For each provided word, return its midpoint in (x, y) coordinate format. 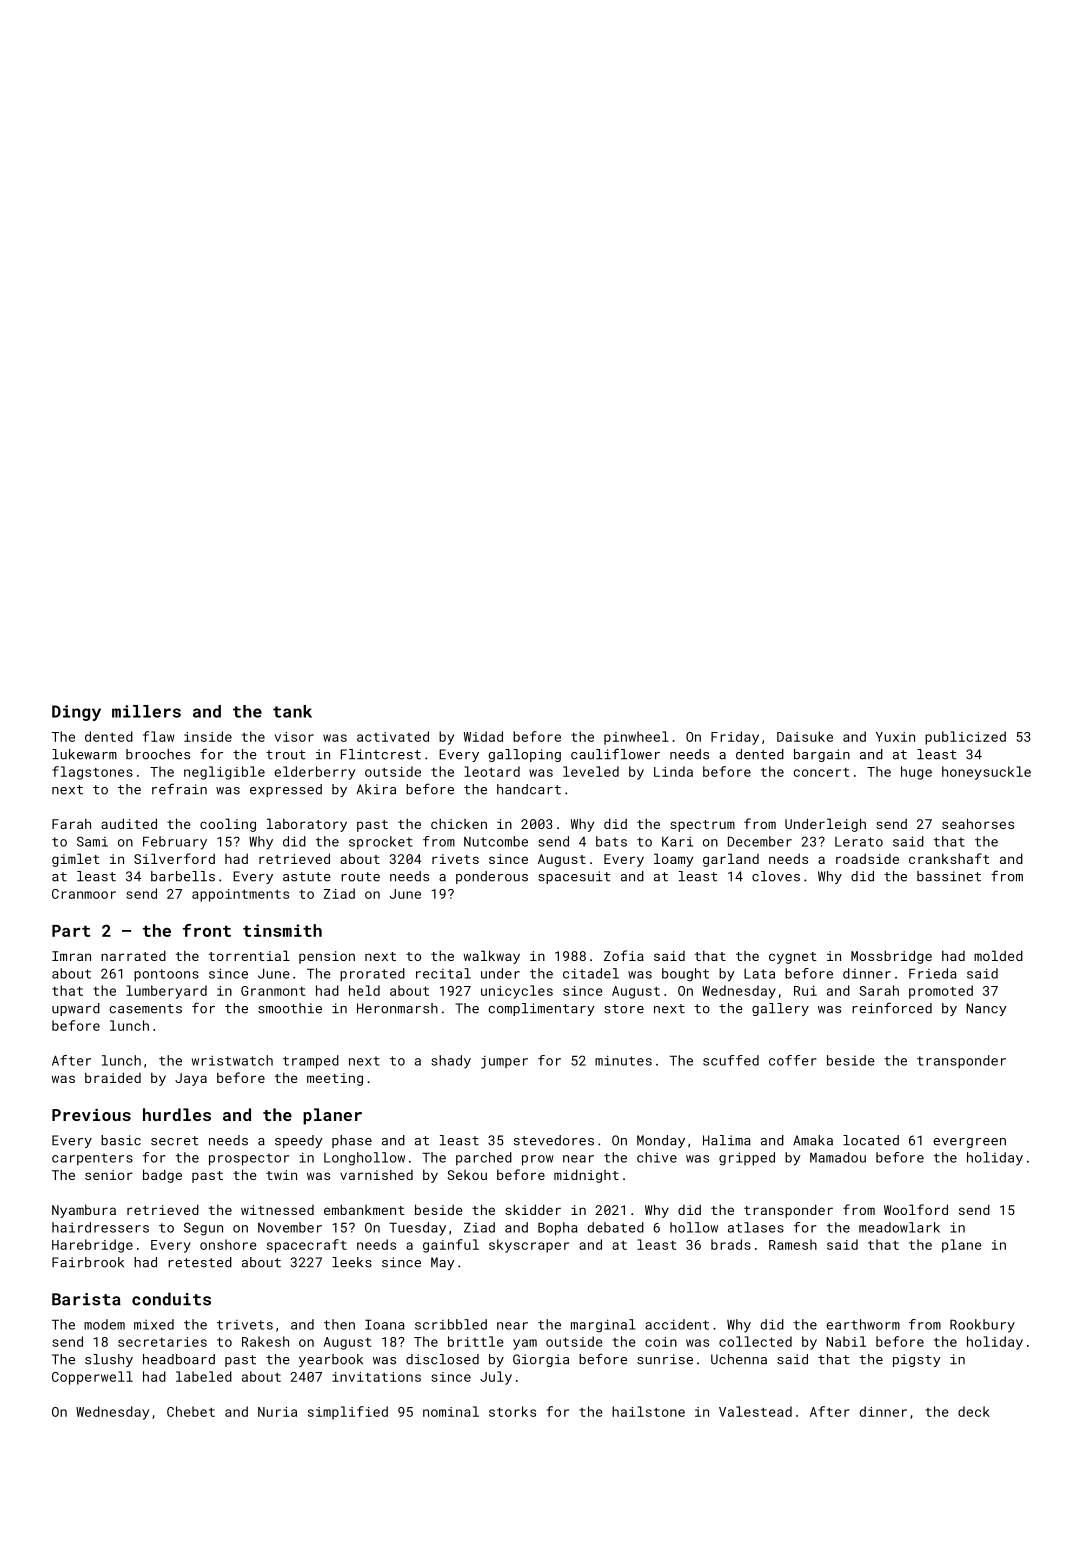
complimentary (541, 1009)
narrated (133, 955)
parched (484, 1159)
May (443, 1263)
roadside (867, 859)
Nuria (277, 1412)
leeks (352, 1262)
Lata (759, 974)
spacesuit (574, 877)
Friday (735, 738)
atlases (756, 1227)
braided (113, 1077)
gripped (747, 1159)
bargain (822, 755)
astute (307, 877)
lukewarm (84, 754)
